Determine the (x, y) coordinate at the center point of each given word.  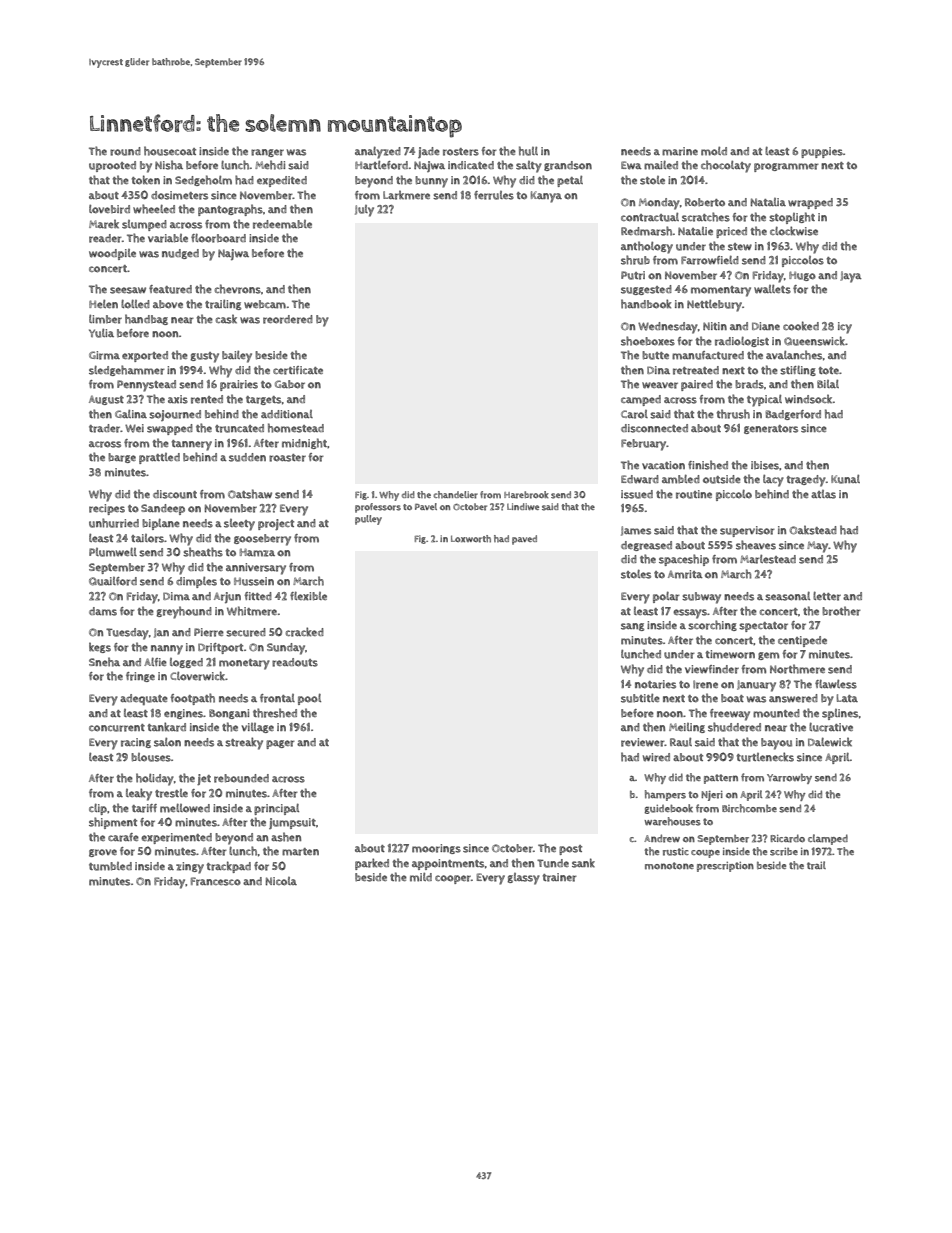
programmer (786, 167)
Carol (634, 414)
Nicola (281, 881)
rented (207, 399)
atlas (823, 494)
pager (280, 744)
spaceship (684, 560)
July (364, 211)
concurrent (117, 728)
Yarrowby (789, 779)
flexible (308, 596)
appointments (448, 864)
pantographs (230, 210)
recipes (107, 509)
